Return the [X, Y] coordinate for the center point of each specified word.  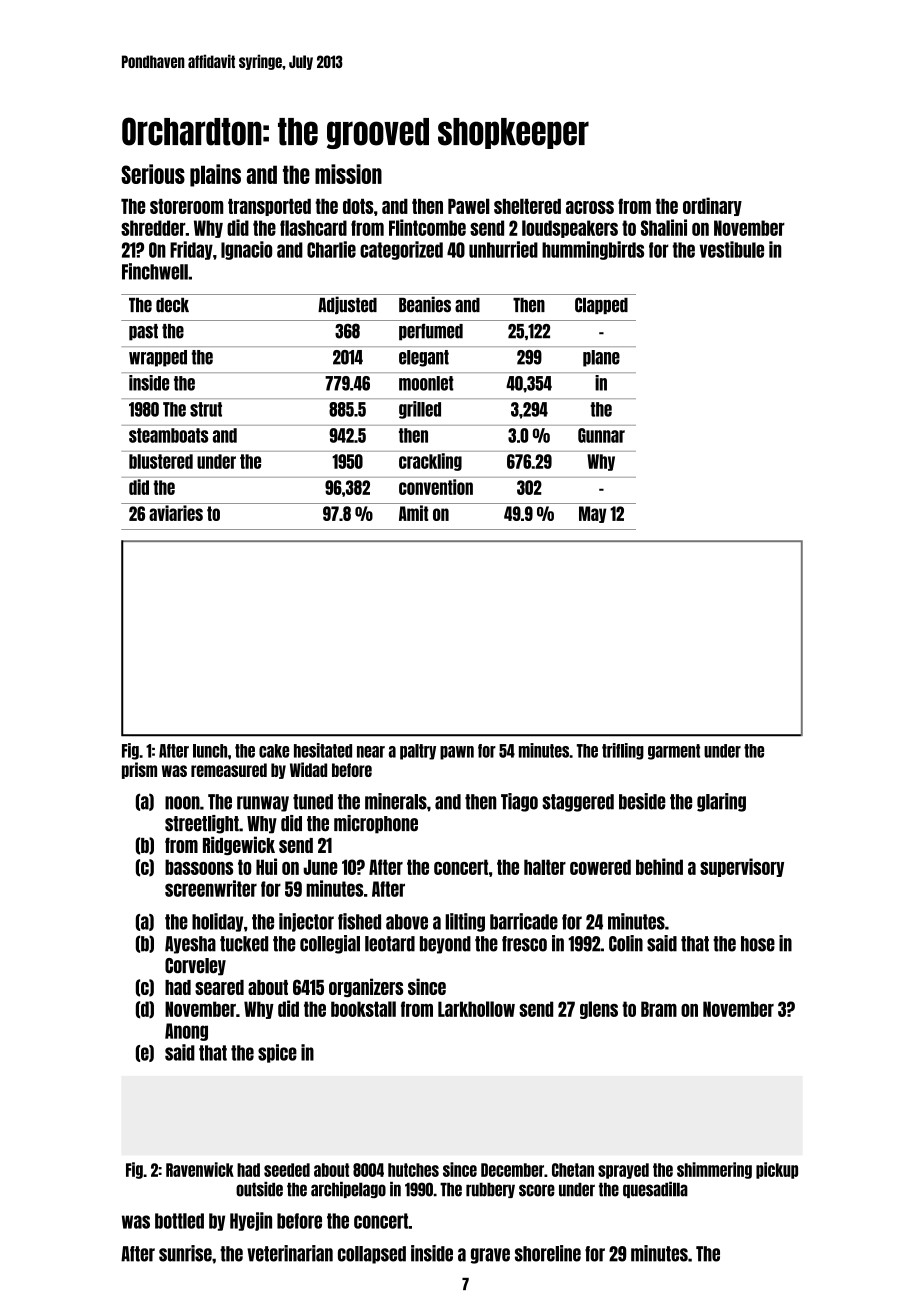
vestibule [732, 249]
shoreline [548, 1253]
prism [139, 770]
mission [348, 174]
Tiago [519, 802]
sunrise [185, 1253]
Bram [659, 1009]
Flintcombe [427, 227]
